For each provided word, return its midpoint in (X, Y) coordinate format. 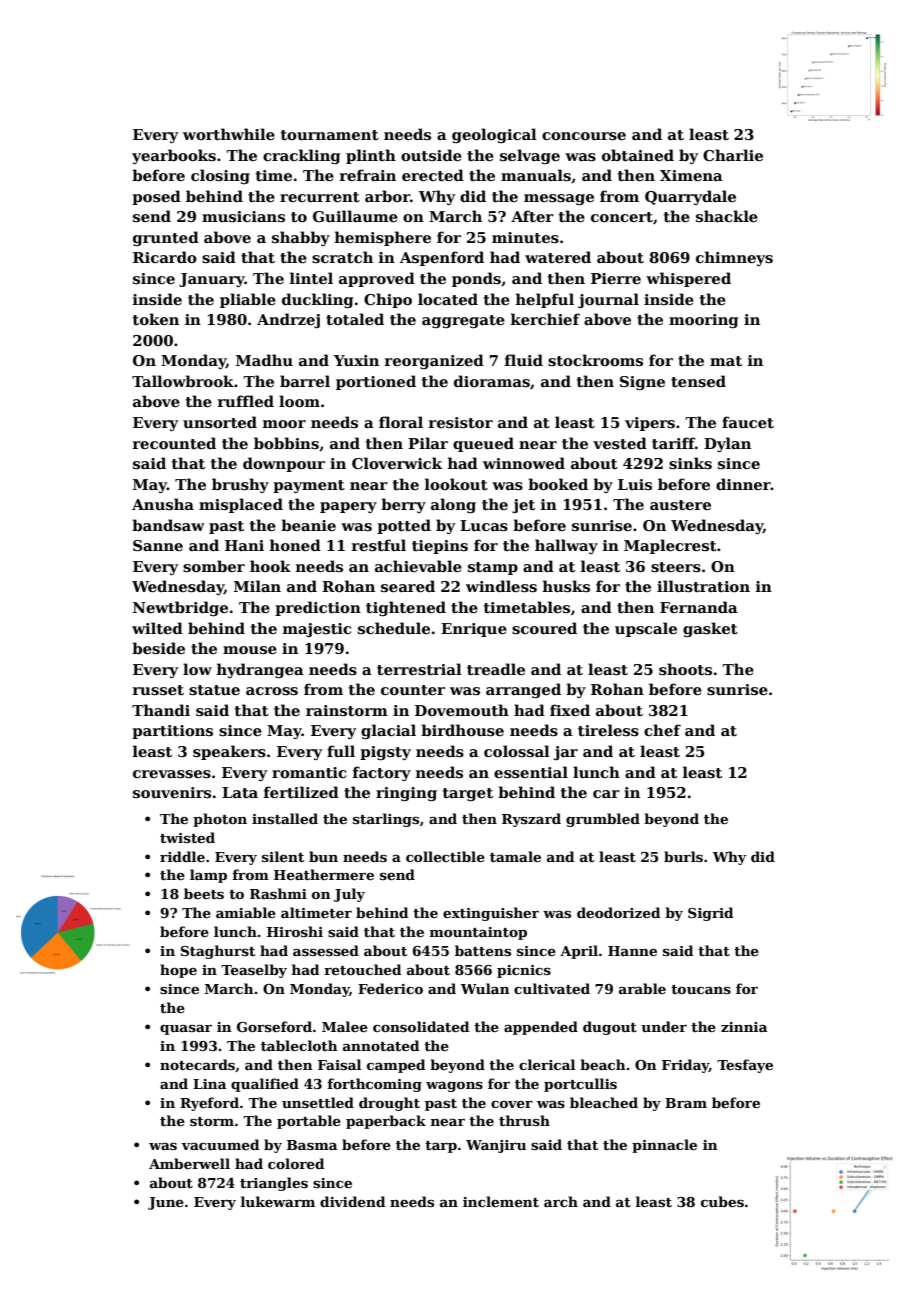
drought (389, 1104)
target (468, 794)
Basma (312, 1145)
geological (494, 135)
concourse (584, 136)
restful (379, 545)
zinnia (744, 1027)
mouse (250, 650)
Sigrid (710, 914)
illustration (703, 586)
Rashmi (278, 893)
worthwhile (229, 134)
